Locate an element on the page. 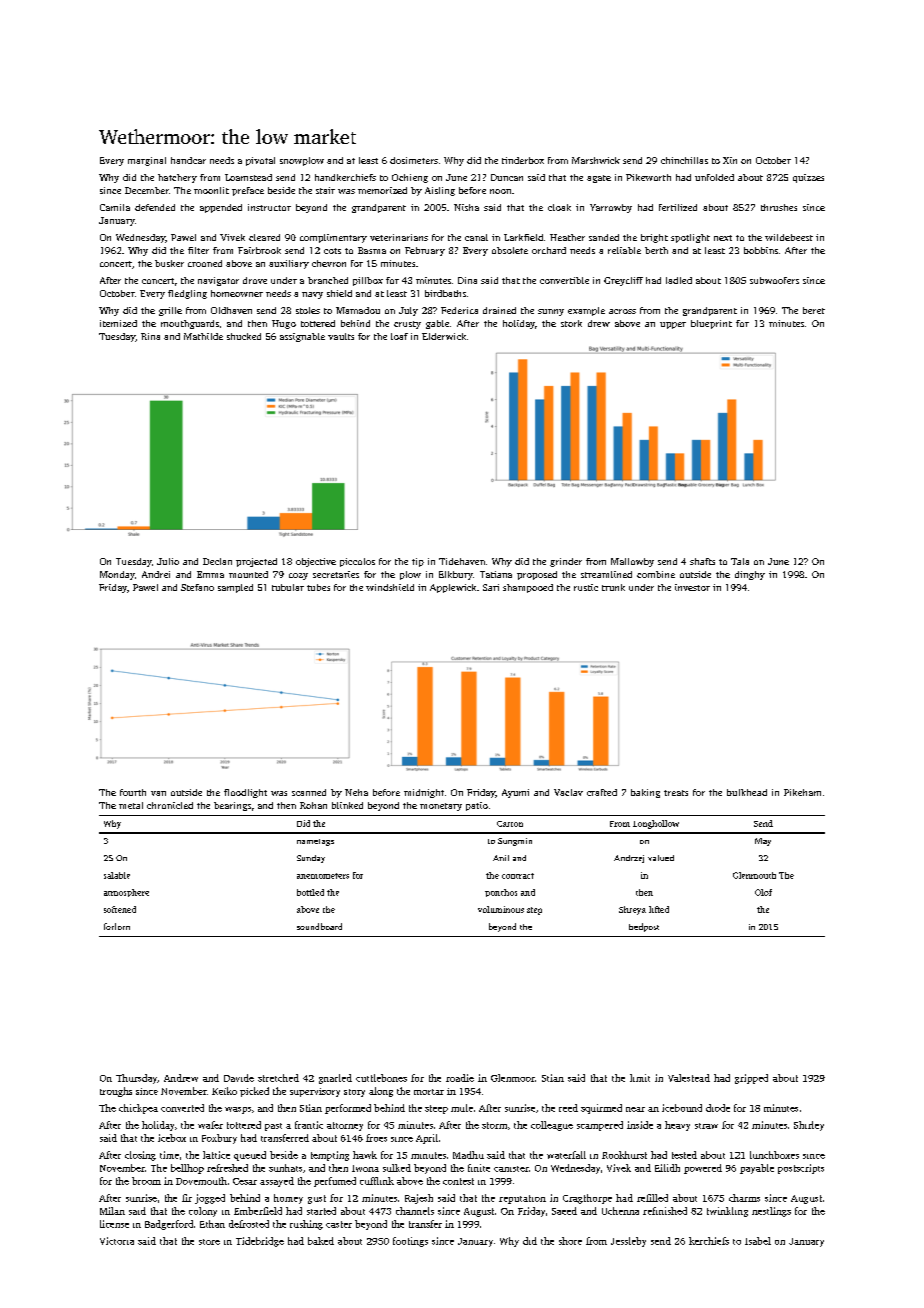  pivotal is located at coordinates (260, 161).
